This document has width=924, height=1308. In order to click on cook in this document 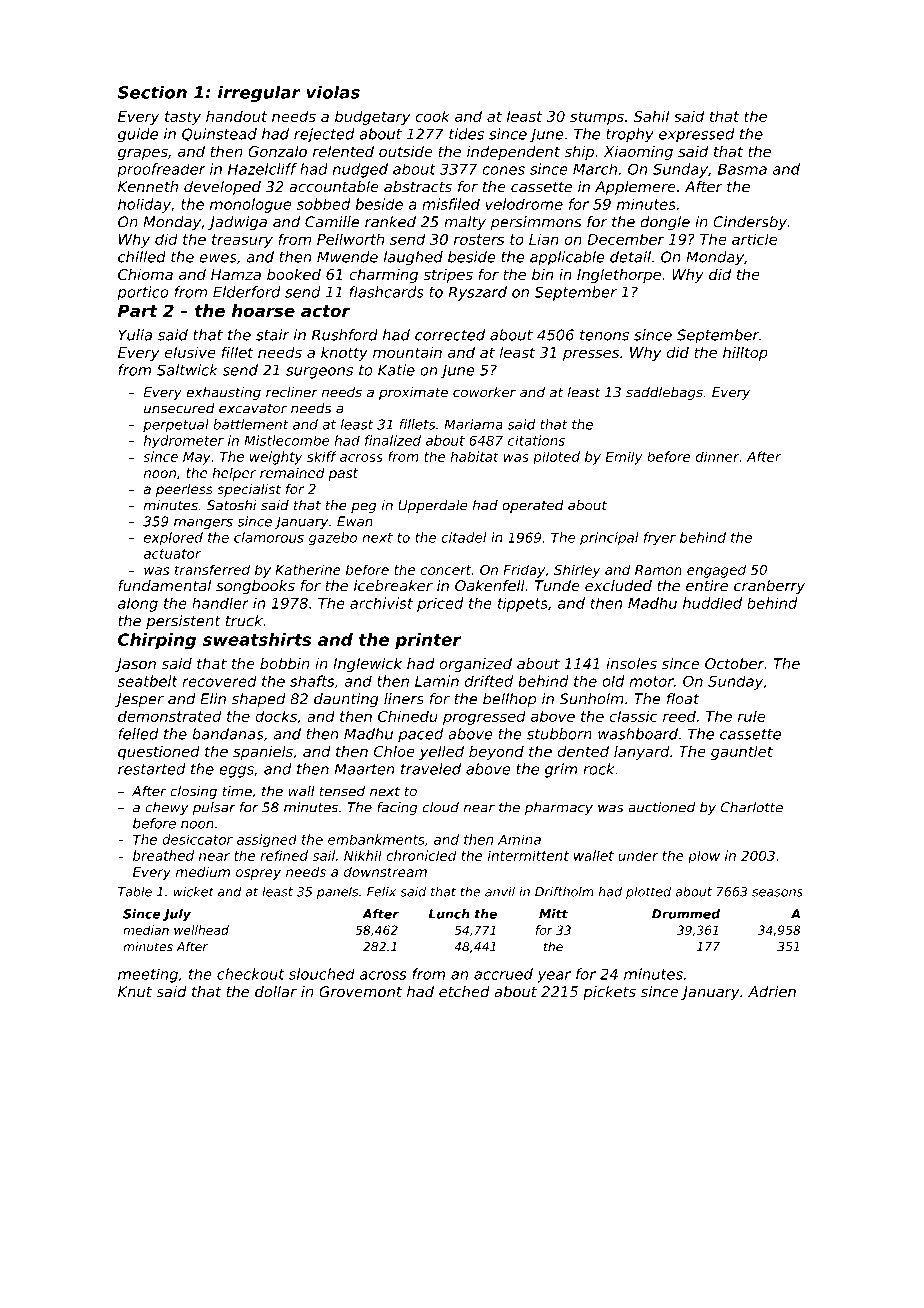, I will do `click(433, 116)`.
